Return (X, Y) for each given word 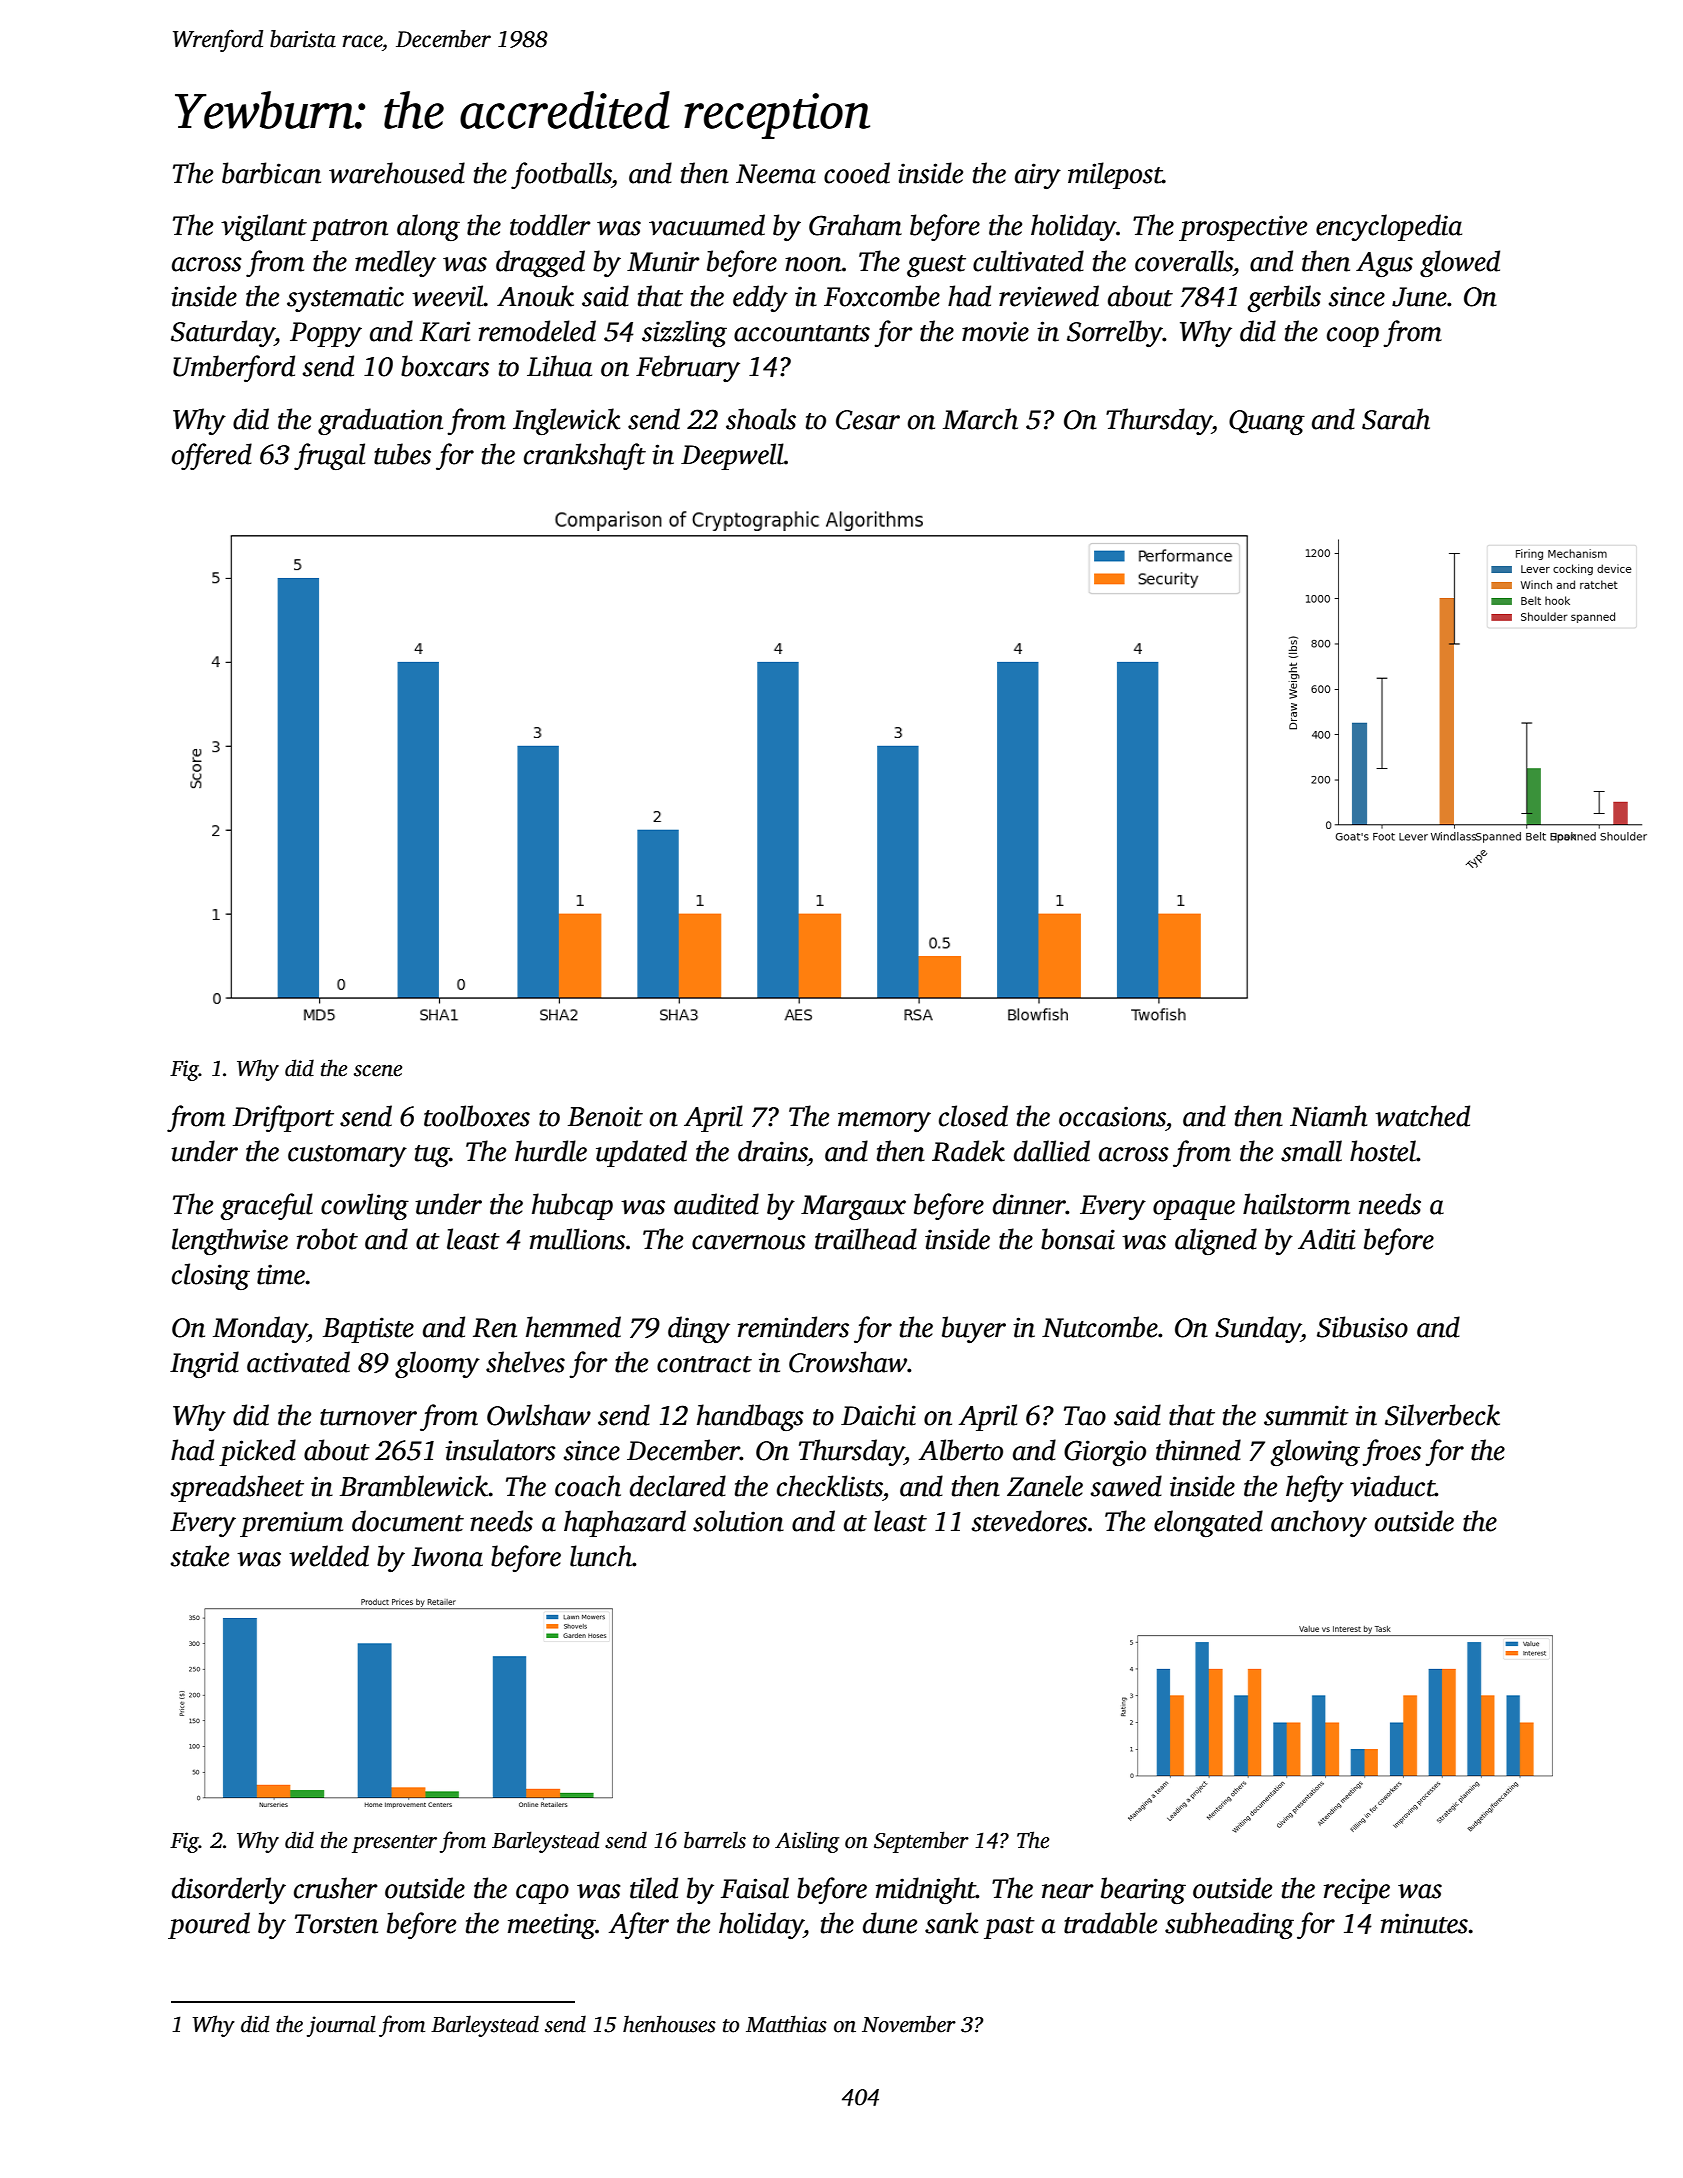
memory (884, 1122)
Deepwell (732, 456)
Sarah (1396, 419)
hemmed (573, 1327)
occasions (1112, 1116)
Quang (1267, 422)
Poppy (326, 334)
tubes (402, 454)
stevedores (1029, 1521)
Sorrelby (1115, 333)
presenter (394, 1844)
